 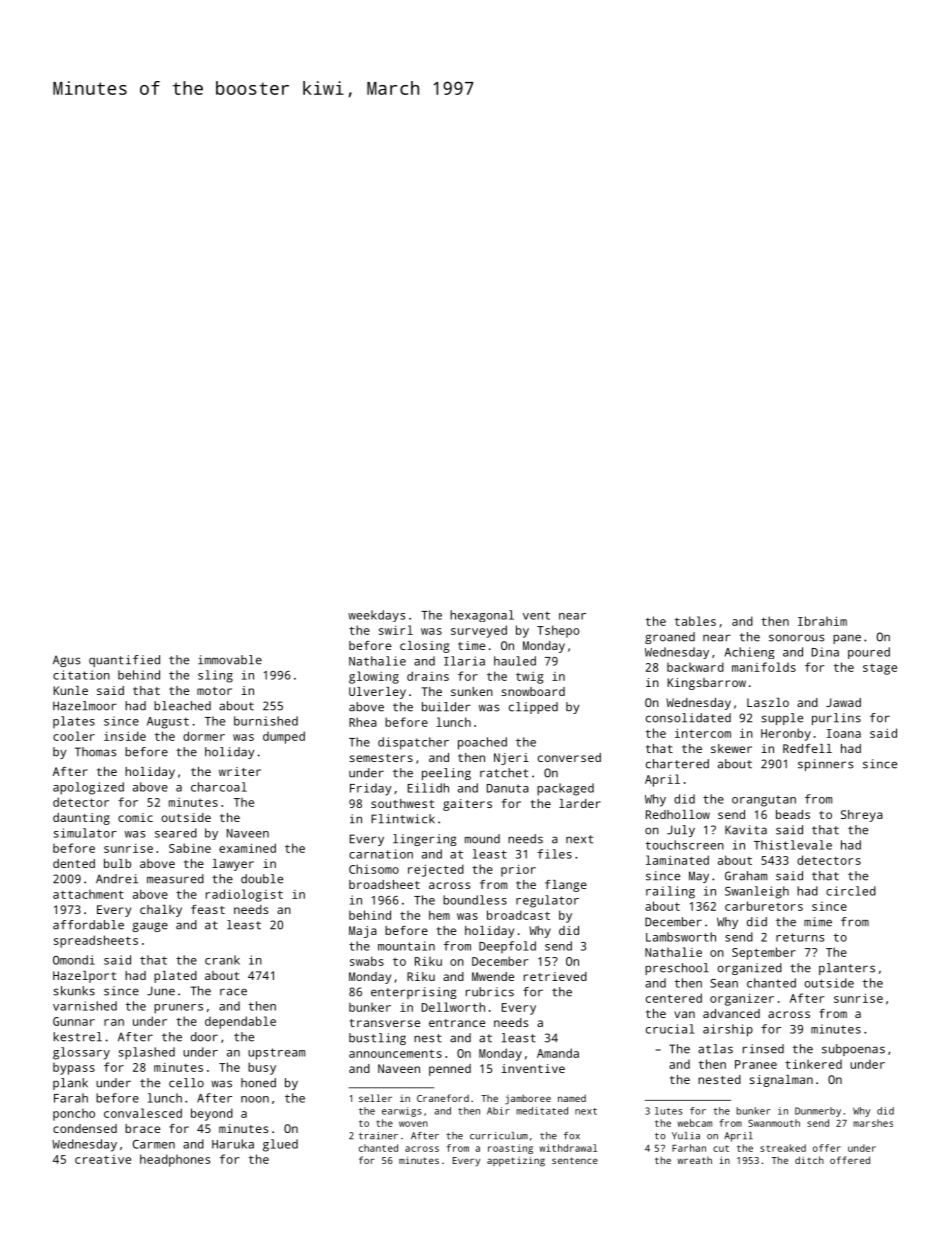 What do you see at coordinates (428, 676) in the screenshot?
I see `drains` at bounding box center [428, 676].
